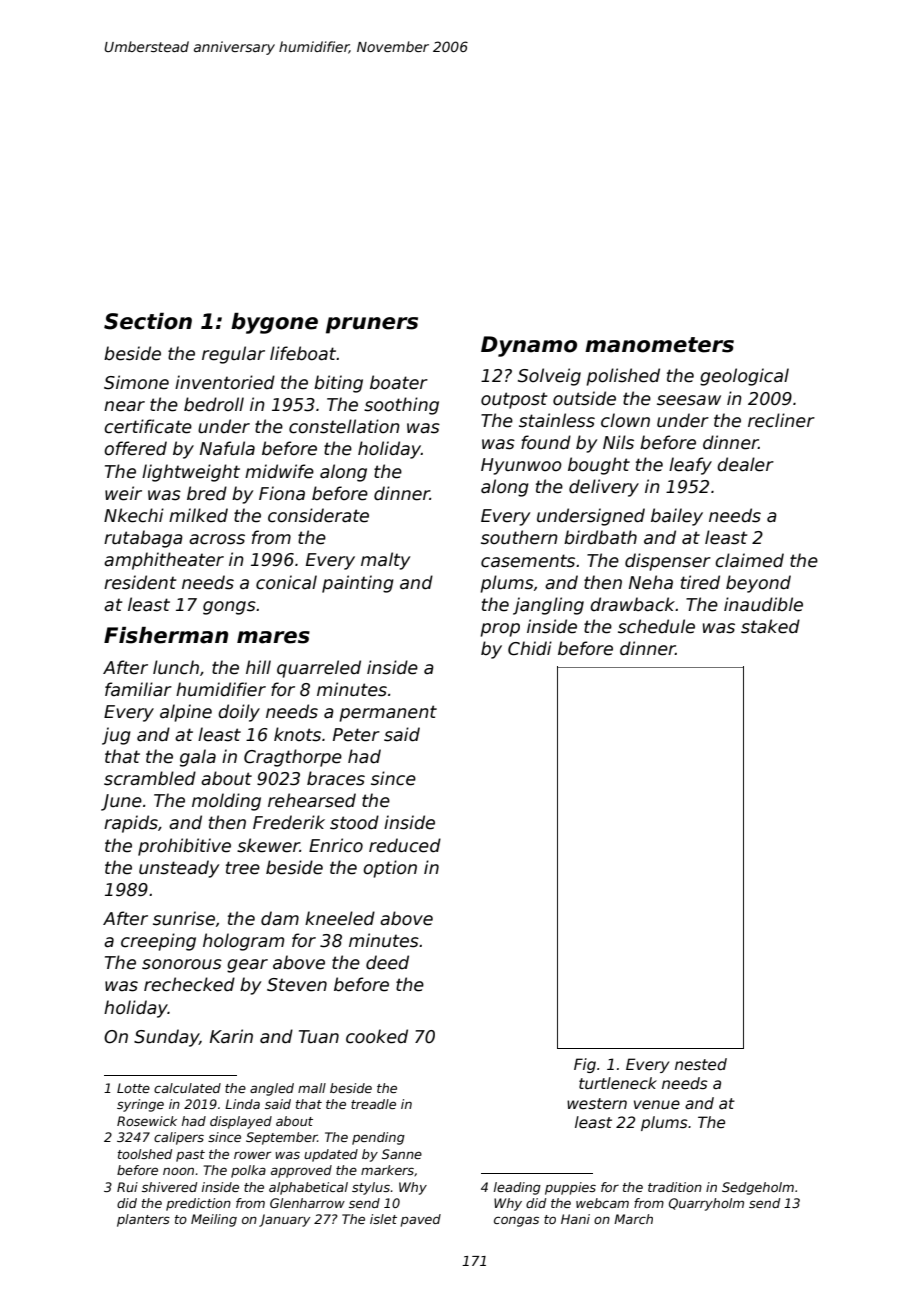 Image resolution: width=924 pixels, height=1308 pixels. I want to click on option, so click(390, 869).
